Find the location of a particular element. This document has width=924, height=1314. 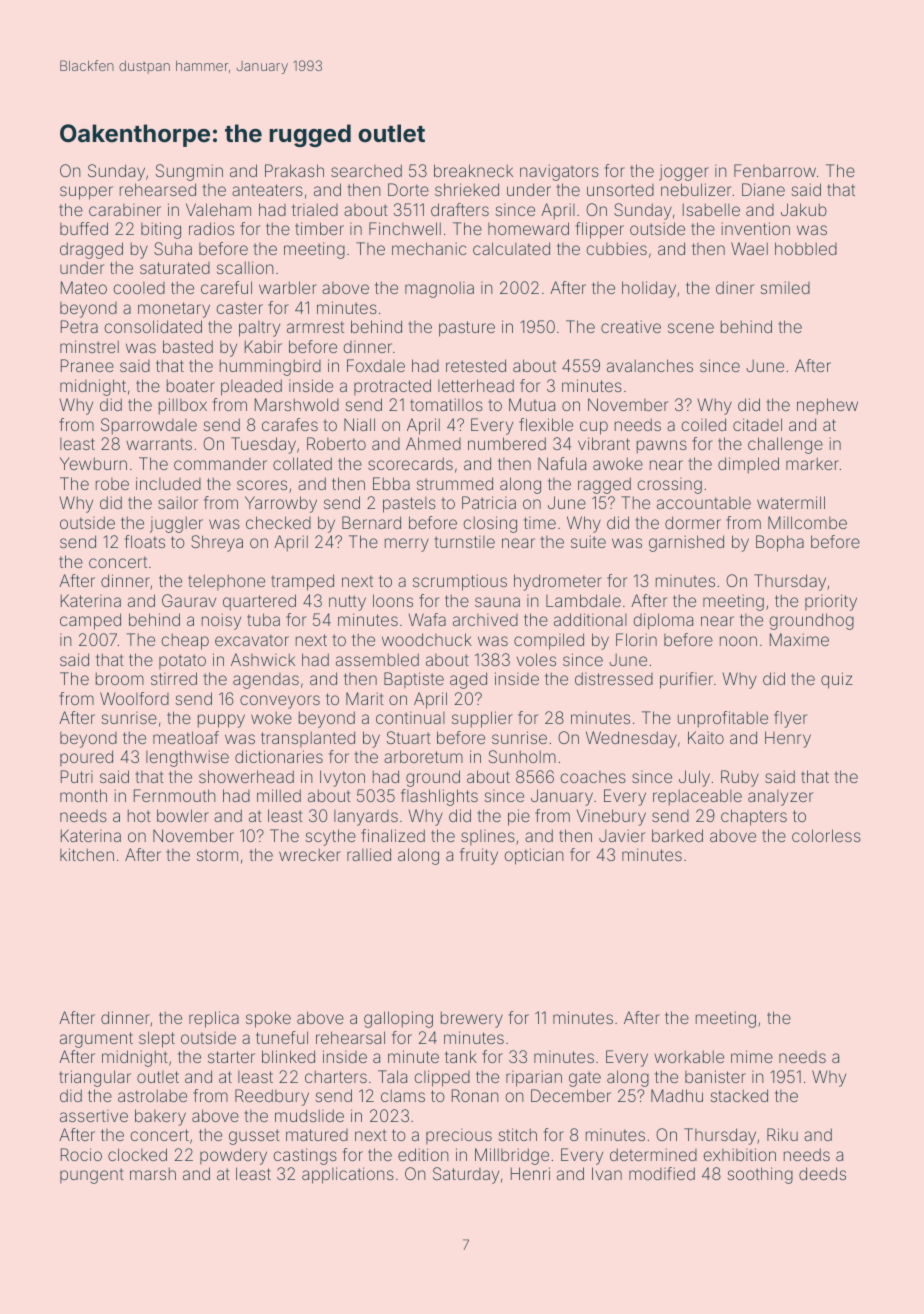

smiled is located at coordinates (785, 287).
